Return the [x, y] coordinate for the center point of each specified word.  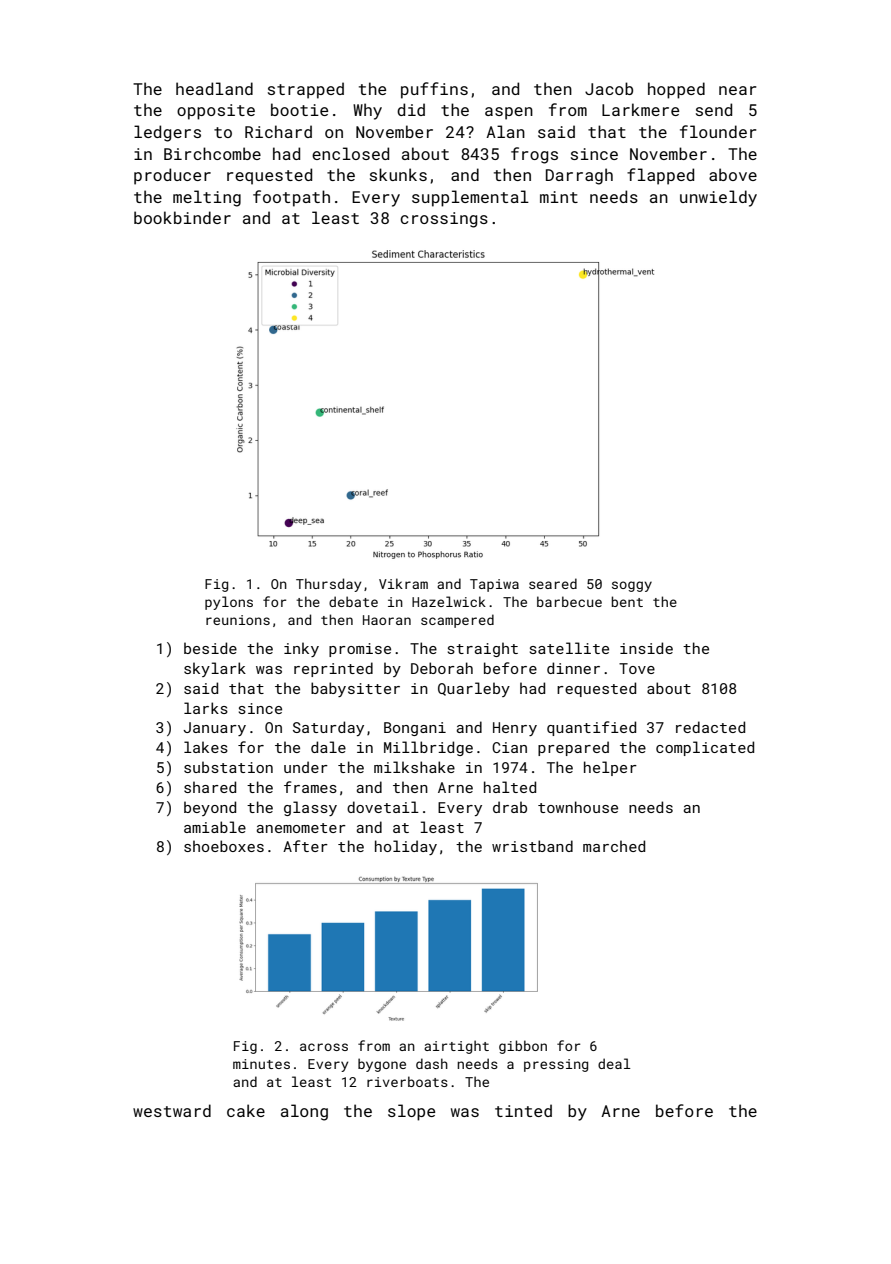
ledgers [167, 133]
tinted [523, 1110]
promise [360, 650]
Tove [637, 668]
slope [411, 1112]
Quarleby [474, 689]
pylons [229, 603]
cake [246, 1110]
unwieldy [718, 198]
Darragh [579, 176]
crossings [444, 220]
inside [646, 648]
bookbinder [182, 217]
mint [559, 197]
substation [228, 767]
